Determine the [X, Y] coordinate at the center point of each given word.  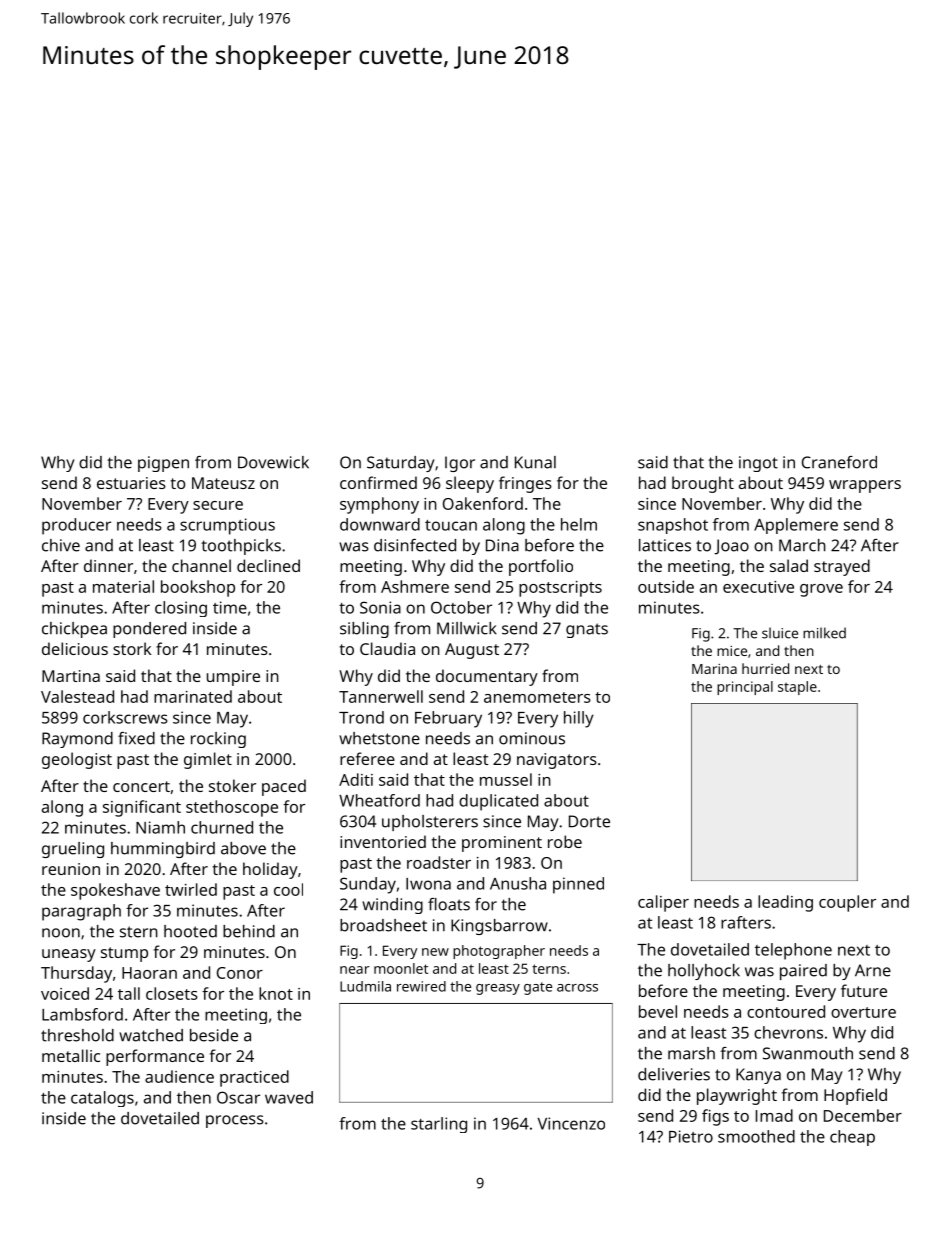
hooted [190, 931]
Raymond [77, 740]
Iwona [428, 884]
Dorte [589, 821]
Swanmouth [808, 1053]
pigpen [163, 464]
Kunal [535, 462]
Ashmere [415, 586]
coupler [847, 903]
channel [201, 565]
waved [289, 1097]
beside [214, 1035]
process [235, 1121]
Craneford [839, 462]
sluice [780, 633]
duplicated [498, 802]
